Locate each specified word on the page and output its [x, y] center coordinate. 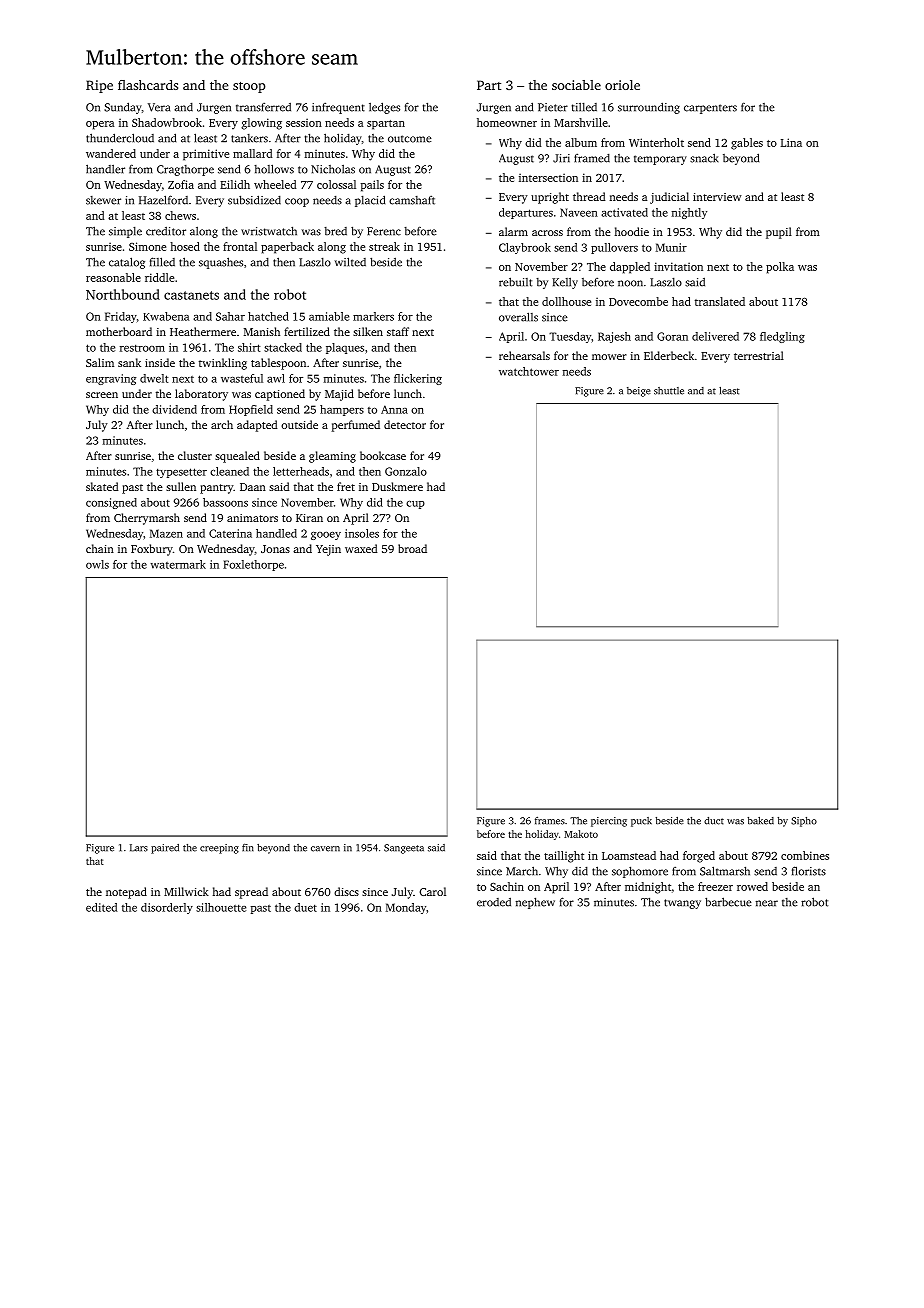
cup [415, 505]
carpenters [710, 109]
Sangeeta [404, 849]
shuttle [669, 391]
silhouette [221, 907]
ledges [384, 108]
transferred [263, 107]
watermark [178, 564]
